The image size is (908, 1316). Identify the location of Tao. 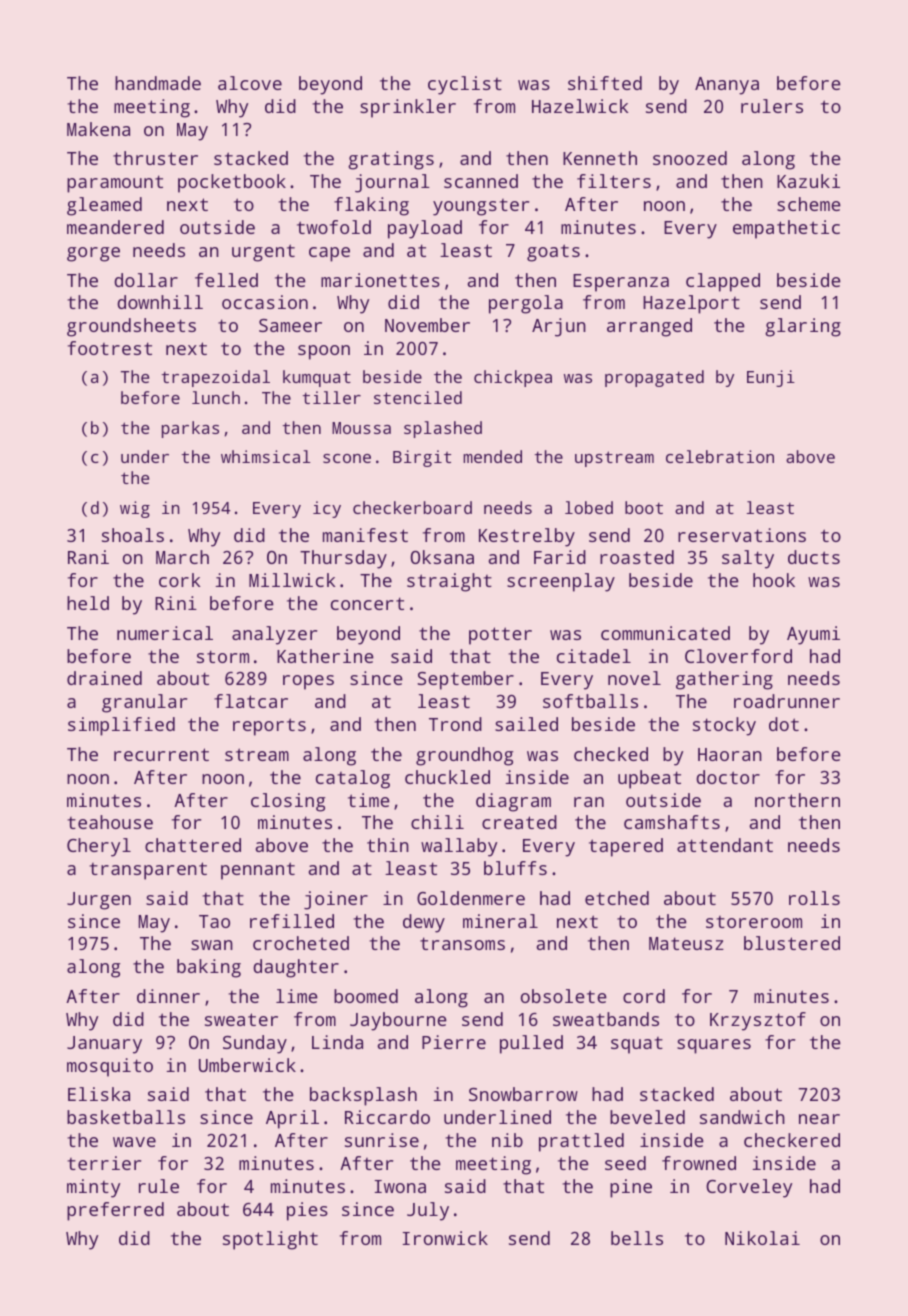
(214, 921).
